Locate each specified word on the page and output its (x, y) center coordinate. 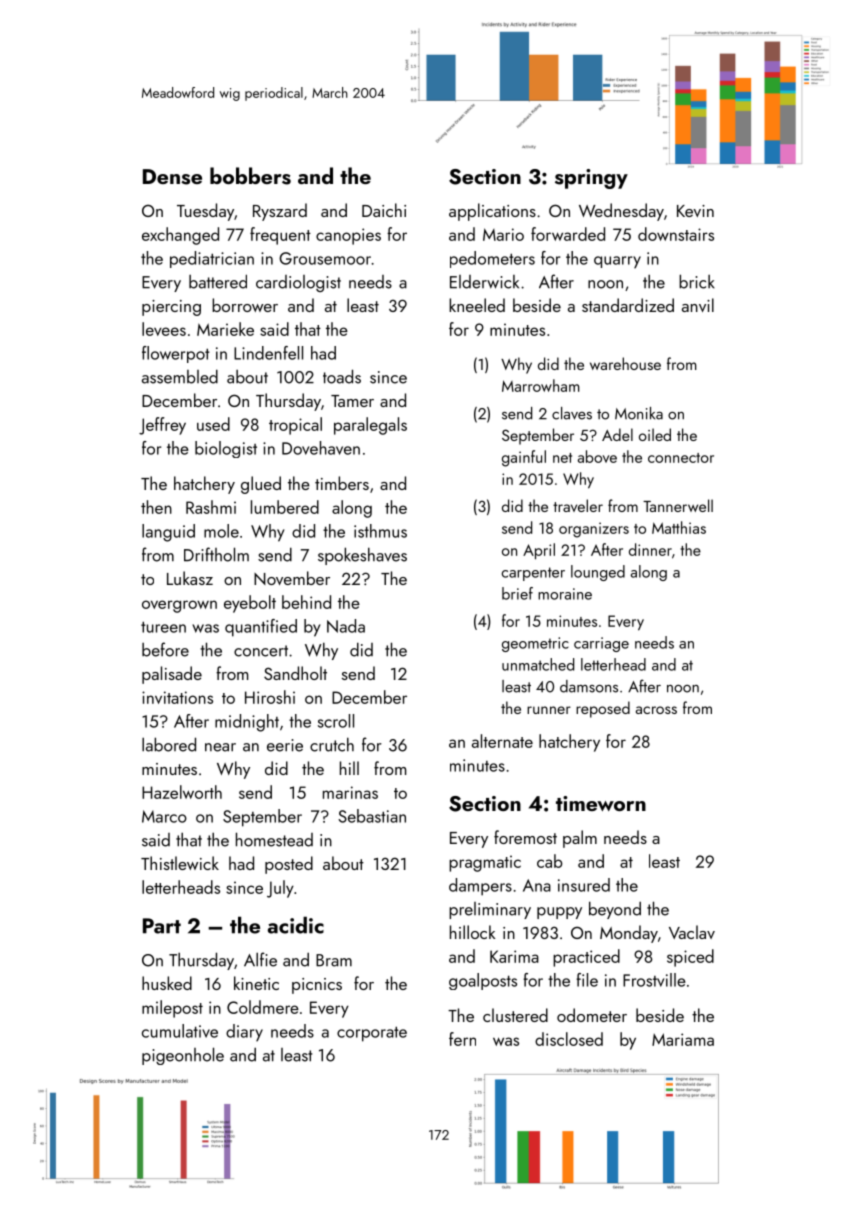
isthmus (380, 531)
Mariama (683, 1039)
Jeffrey (162, 426)
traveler (578, 505)
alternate (502, 741)
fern (462, 1039)
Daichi (384, 210)
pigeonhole (183, 1056)
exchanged (180, 236)
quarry (617, 262)
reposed (603, 709)
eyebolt (250, 604)
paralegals (370, 426)
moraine (565, 594)
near (220, 747)
